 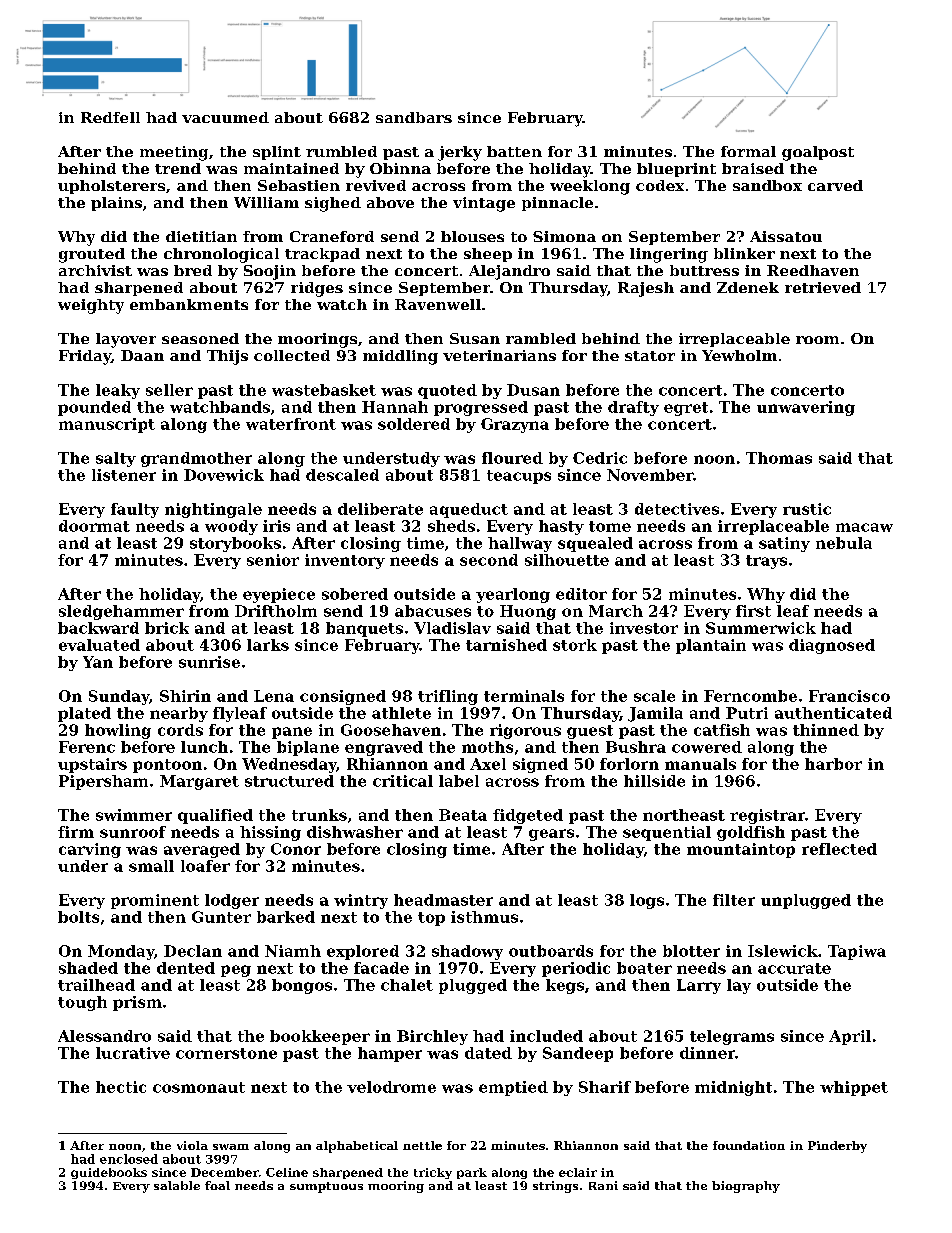 I want to click on diagnosed, so click(x=832, y=646).
